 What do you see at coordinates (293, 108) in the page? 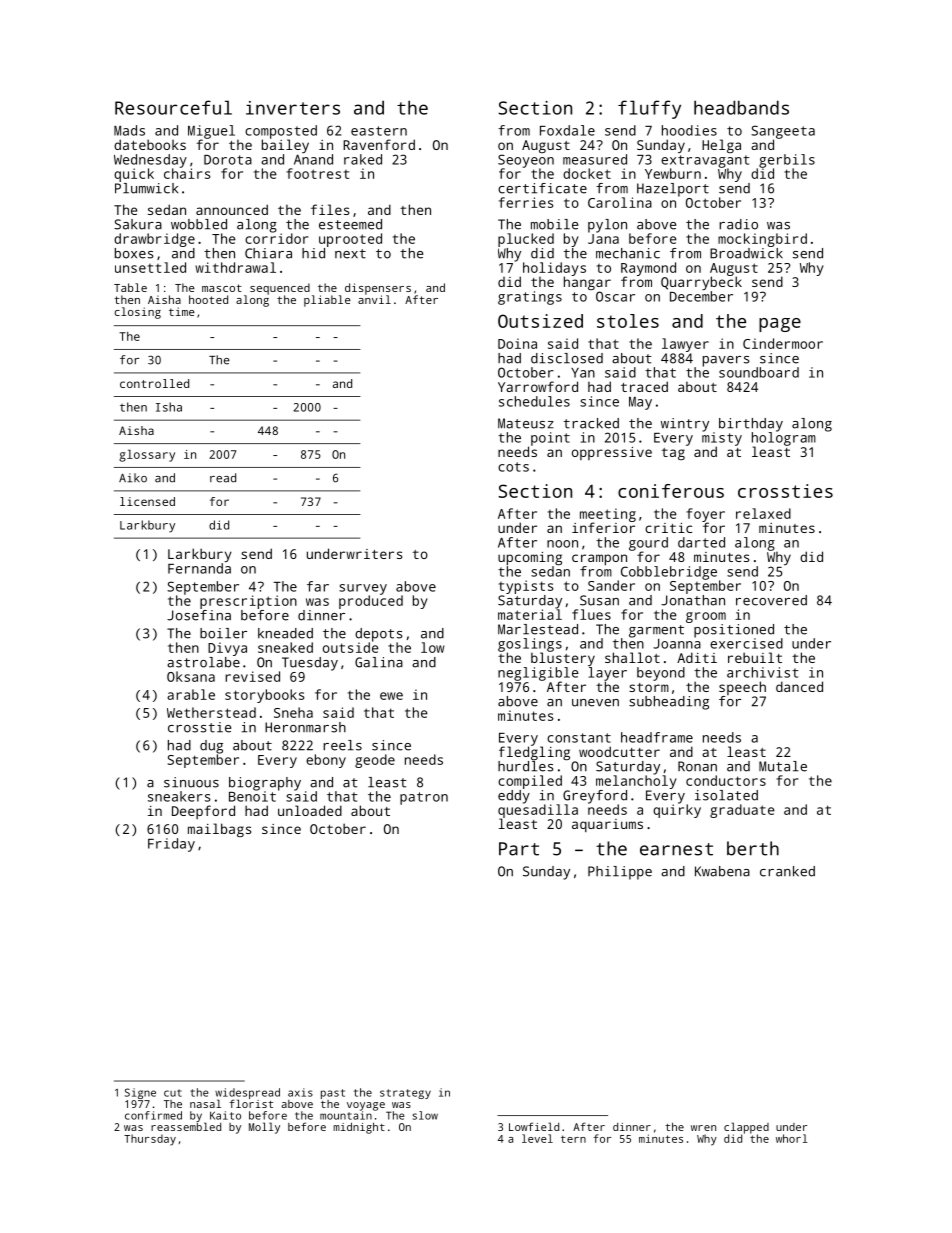
I see `inverters` at bounding box center [293, 108].
